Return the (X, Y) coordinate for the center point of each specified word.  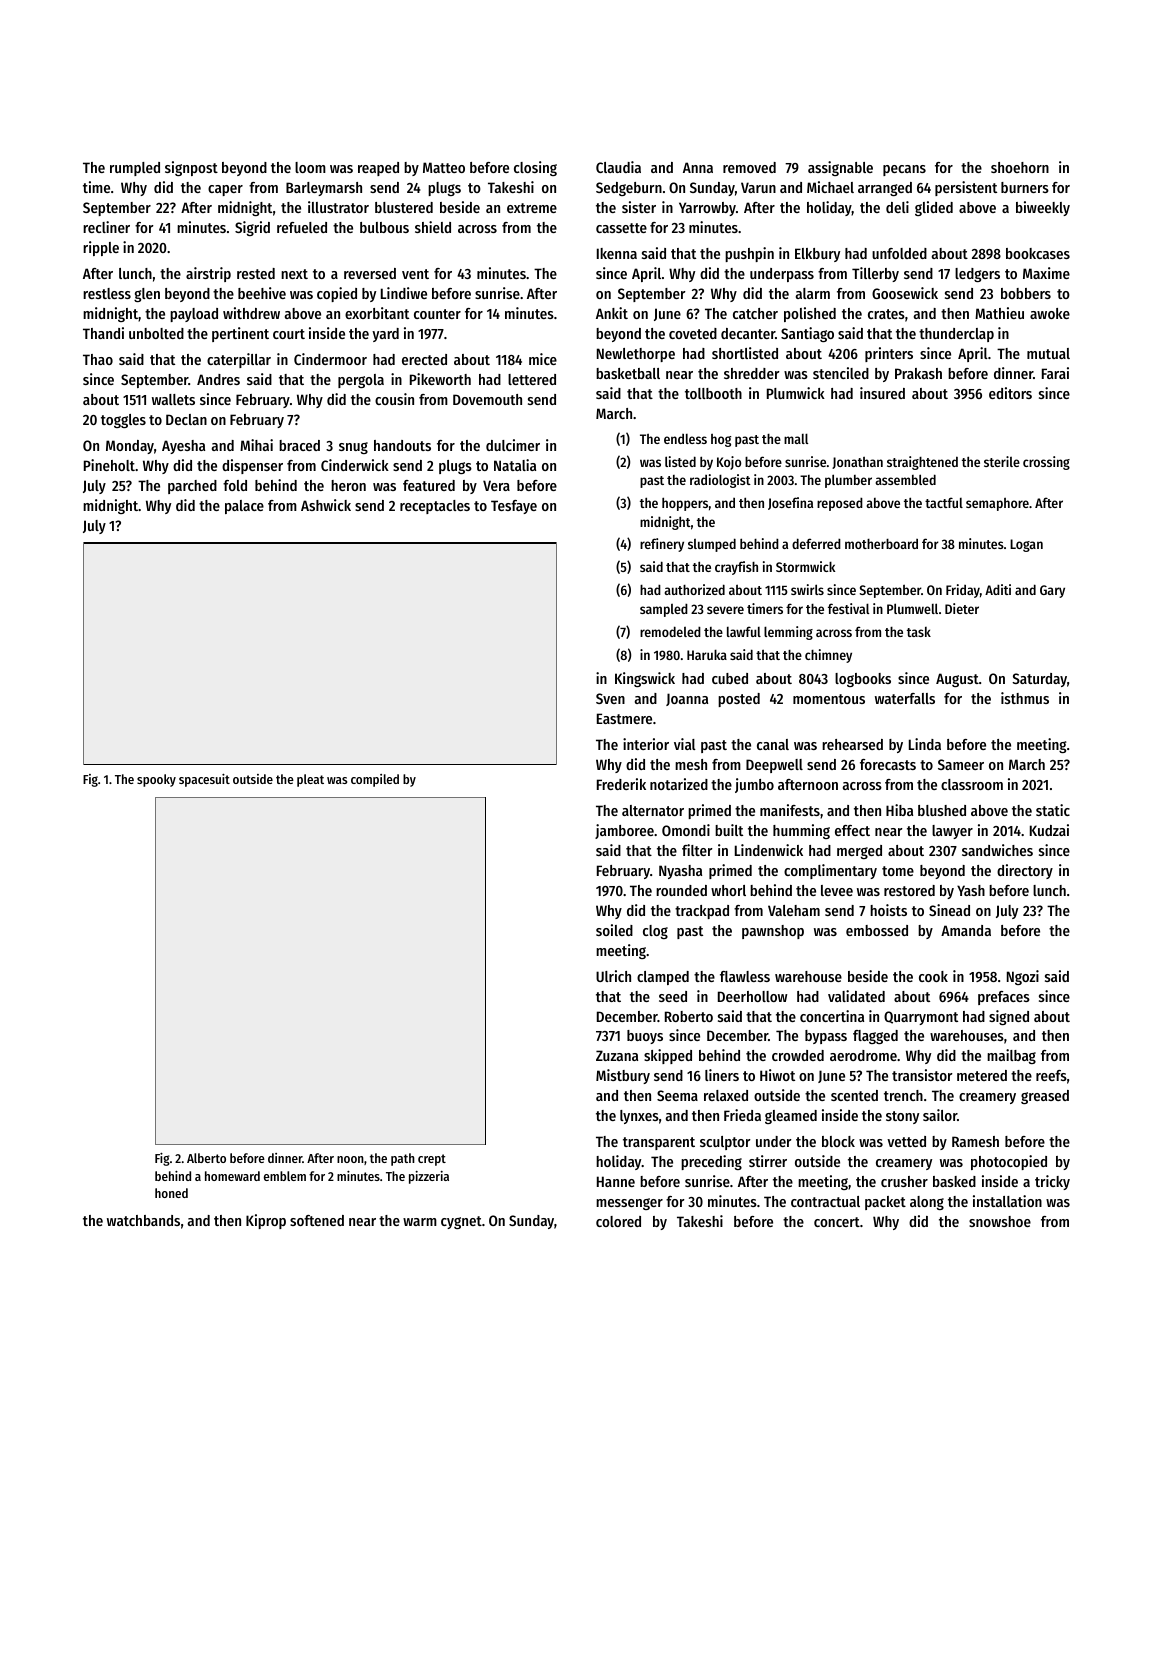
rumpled (135, 169)
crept (432, 1160)
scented (854, 1095)
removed (749, 167)
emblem (285, 1176)
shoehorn (1020, 167)
